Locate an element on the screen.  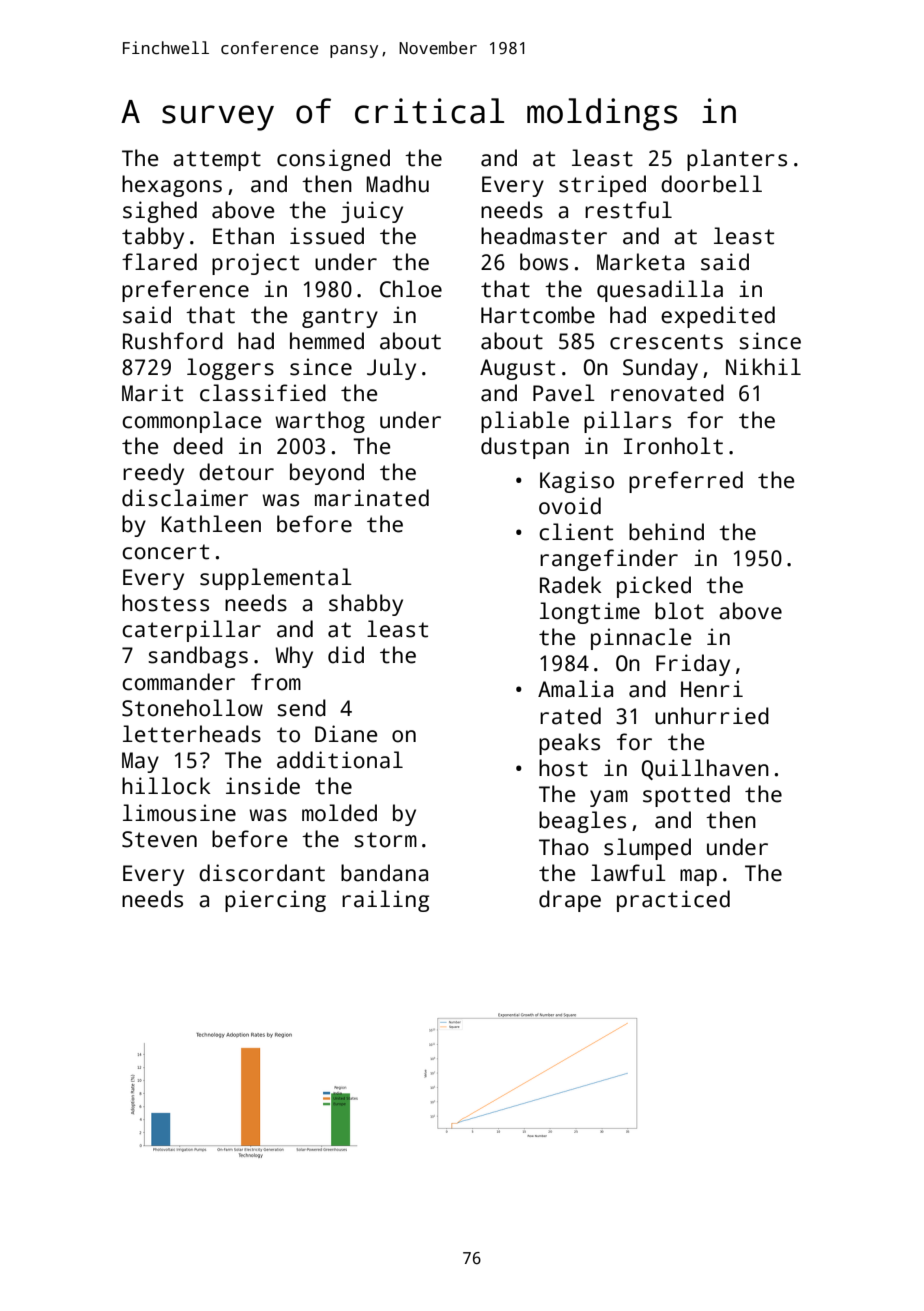
Henri is located at coordinates (712, 689).
